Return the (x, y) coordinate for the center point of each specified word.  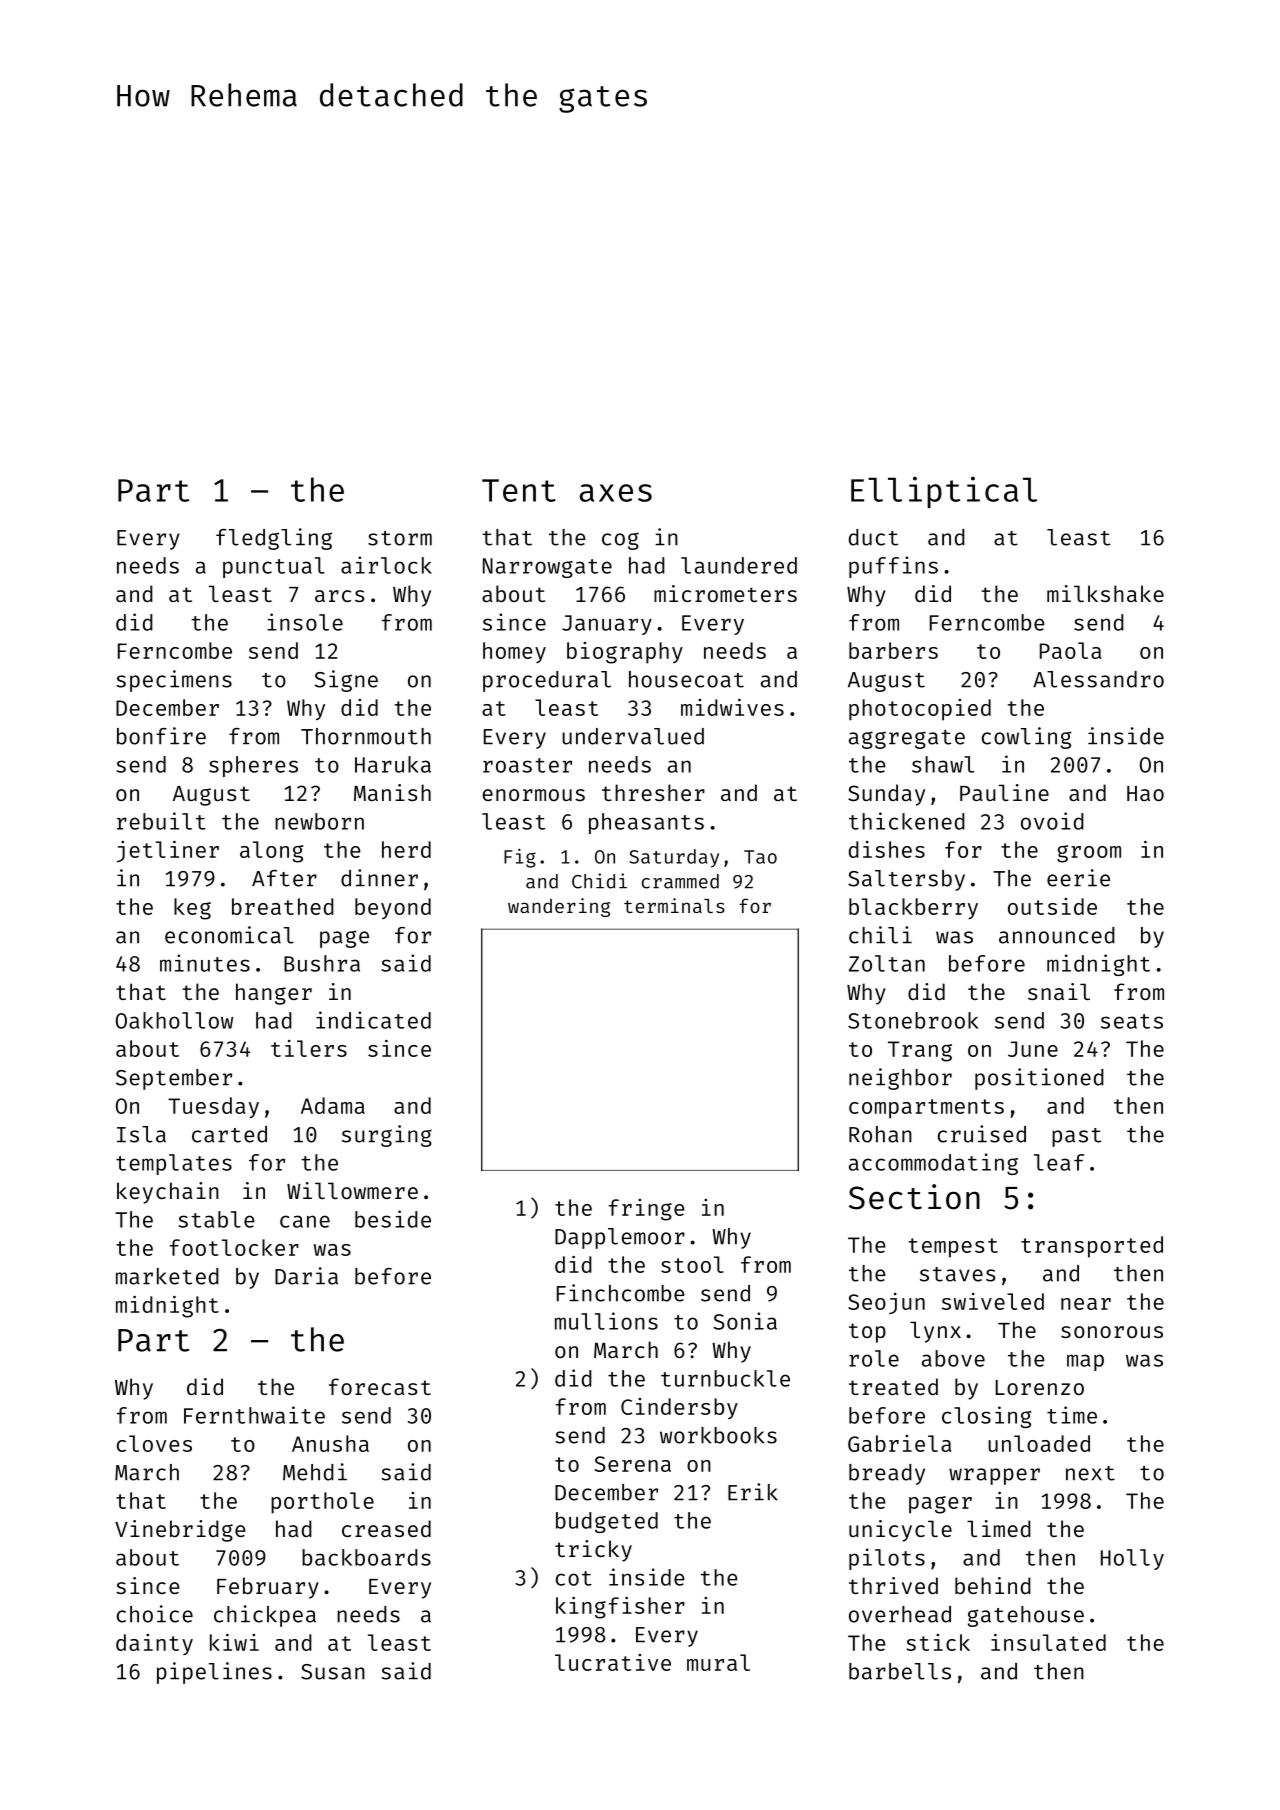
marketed (167, 1276)
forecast (380, 1386)
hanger (274, 994)
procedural (547, 681)
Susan (333, 1672)
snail (1059, 991)
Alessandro (1098, 679)
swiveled (993, 1301)
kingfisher (620, 1608)
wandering (559, 907)
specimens (174, 681)
